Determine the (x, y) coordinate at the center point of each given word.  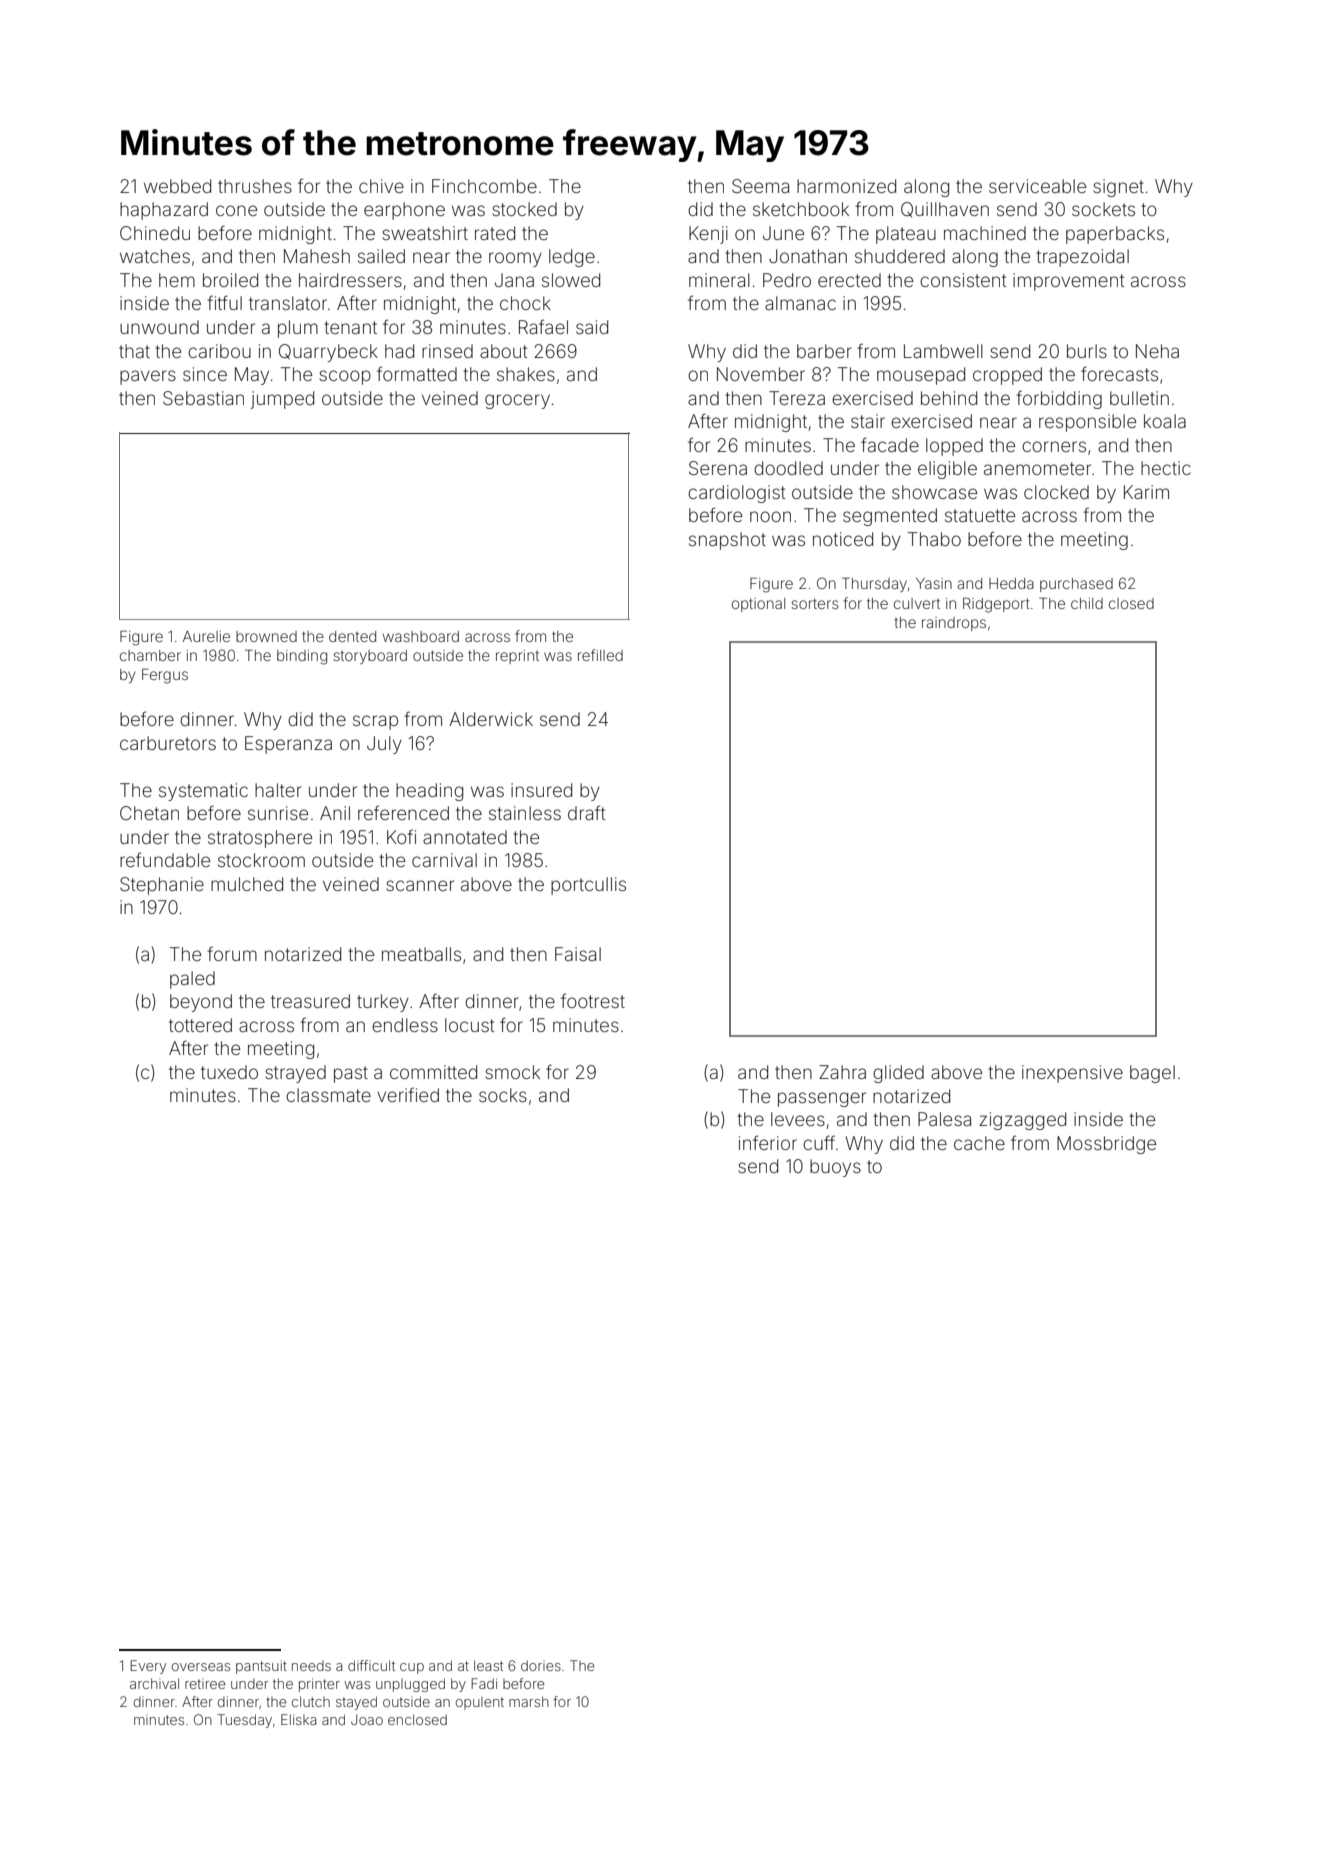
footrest (593, 1000)
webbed (177, 186)
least (488, 1665)
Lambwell (943, 351)
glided (898, 1074)
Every (148, 1667)
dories (541, 1665)
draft (587, 812)
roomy (515, 259)
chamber (150, 655)
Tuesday (244, 1721)
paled (192, 980)
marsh (529, 1701)
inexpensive (1072, 1074)
